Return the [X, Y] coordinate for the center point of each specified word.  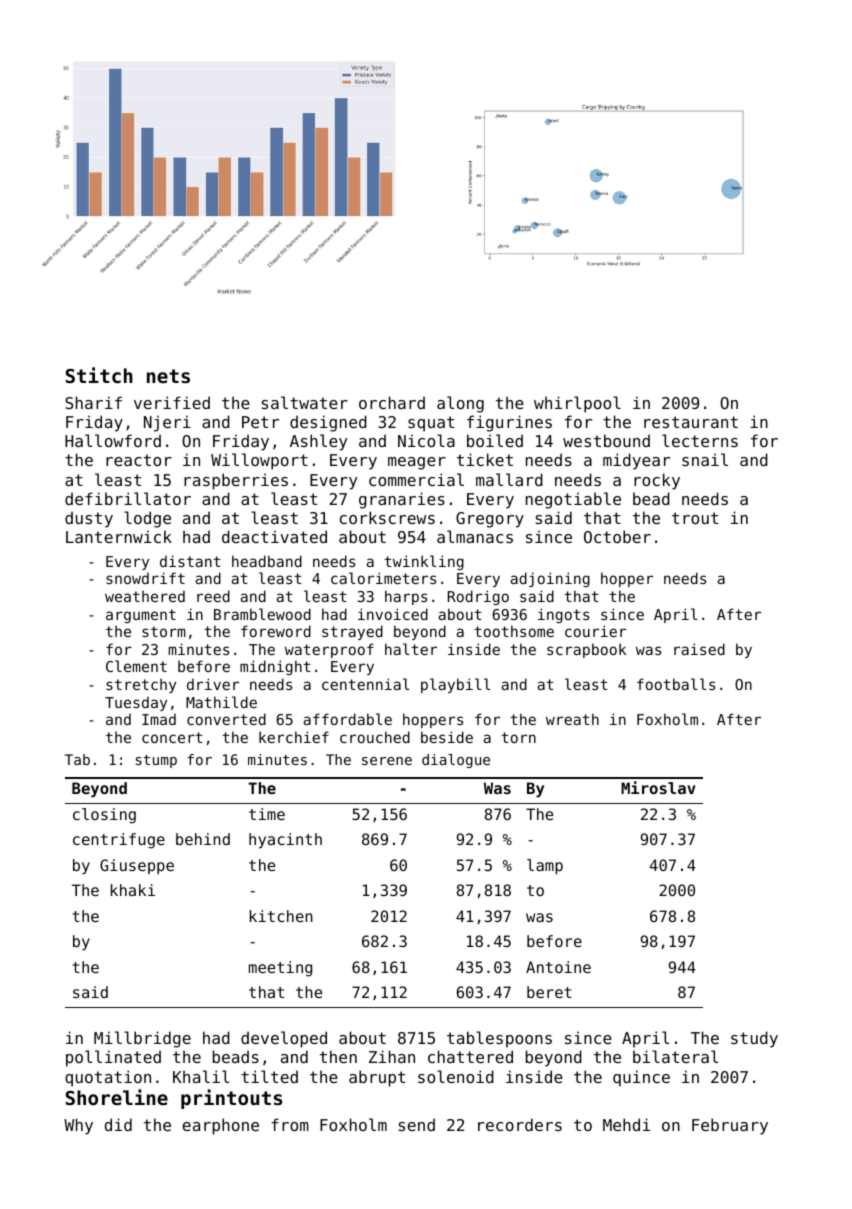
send [417, 1124]
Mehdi [626, 1124]
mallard [509, 479]
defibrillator [128, 498]
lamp [545, 867]
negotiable [573, 500]
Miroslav [658, 787]
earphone [221, 1126]
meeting [280, 969]
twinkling [424, 562]
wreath [572, 719]
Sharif [93, 402]
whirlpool [577, 404]
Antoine [558, 967]
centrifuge [119, 841]
